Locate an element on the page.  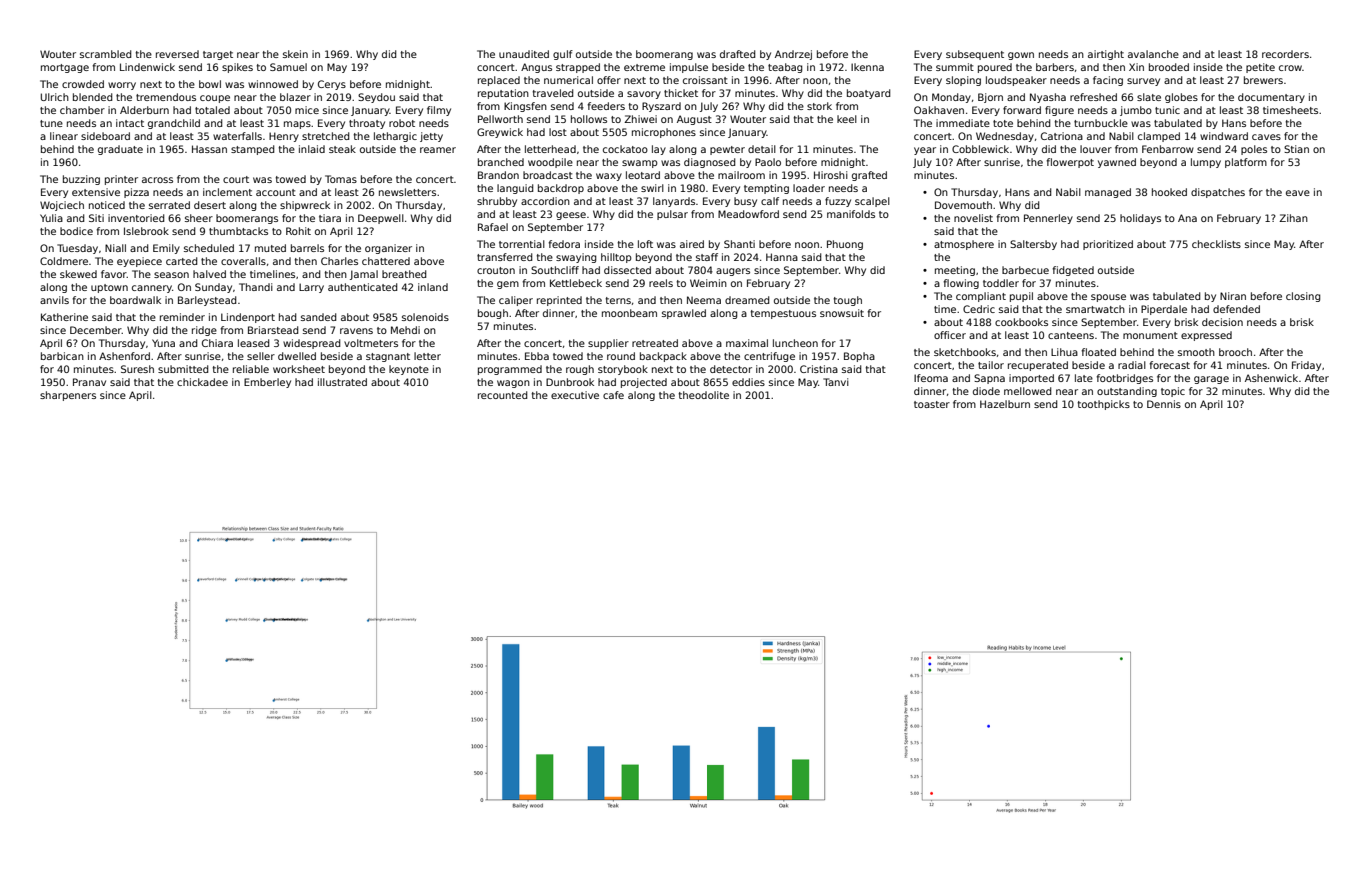
recorders is located at coordinates (1285, 54).
